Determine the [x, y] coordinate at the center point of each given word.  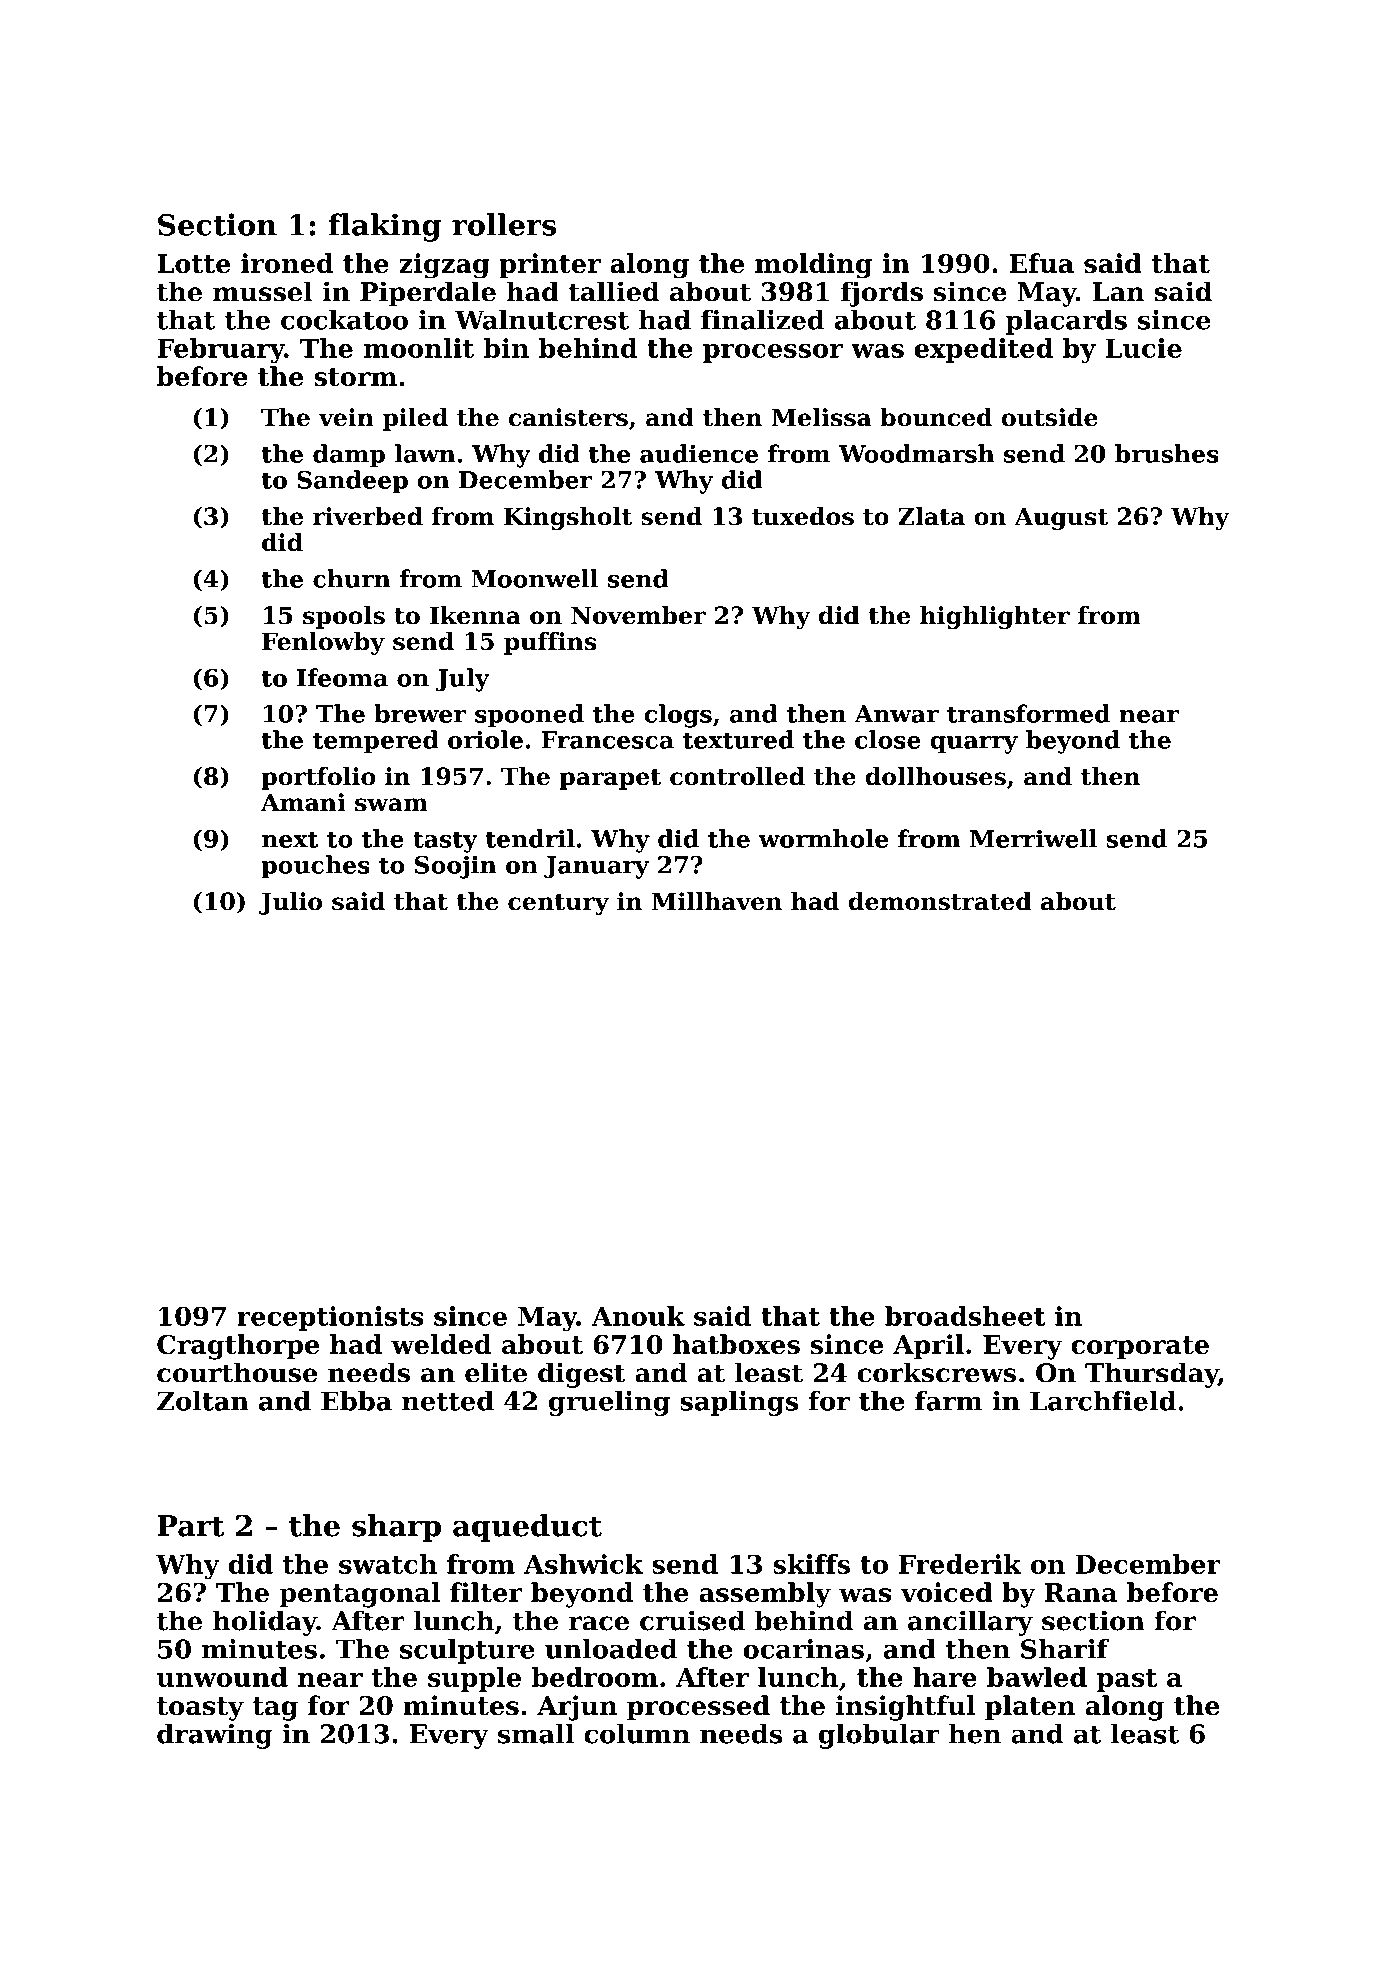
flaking [384, 227]
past [1127, 1680]
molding [813, 266]
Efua [1041, 263]
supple [474, 1679]
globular [879, 1736]
